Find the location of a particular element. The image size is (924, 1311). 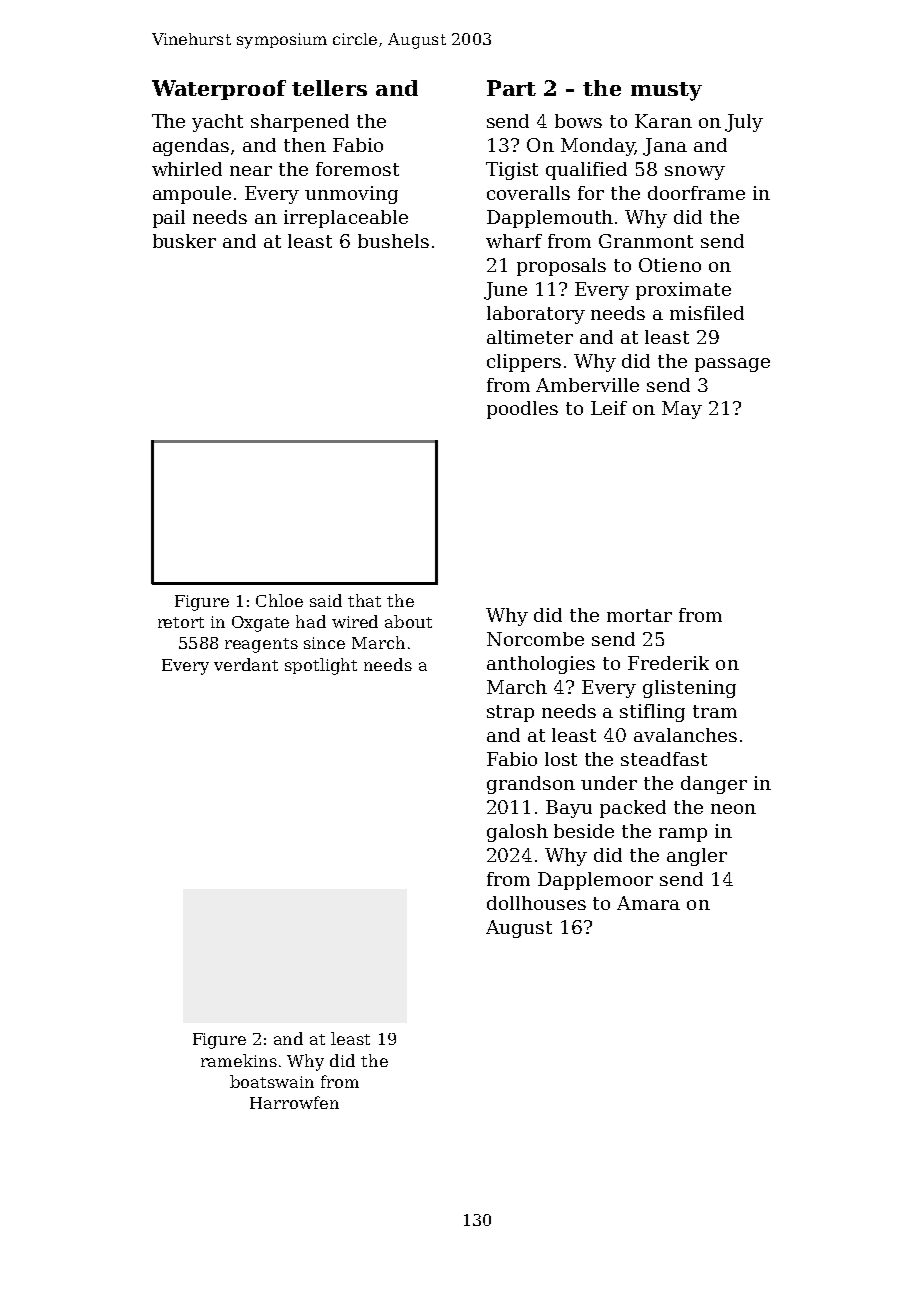

spotlight is located at coordinates (321, 666).
